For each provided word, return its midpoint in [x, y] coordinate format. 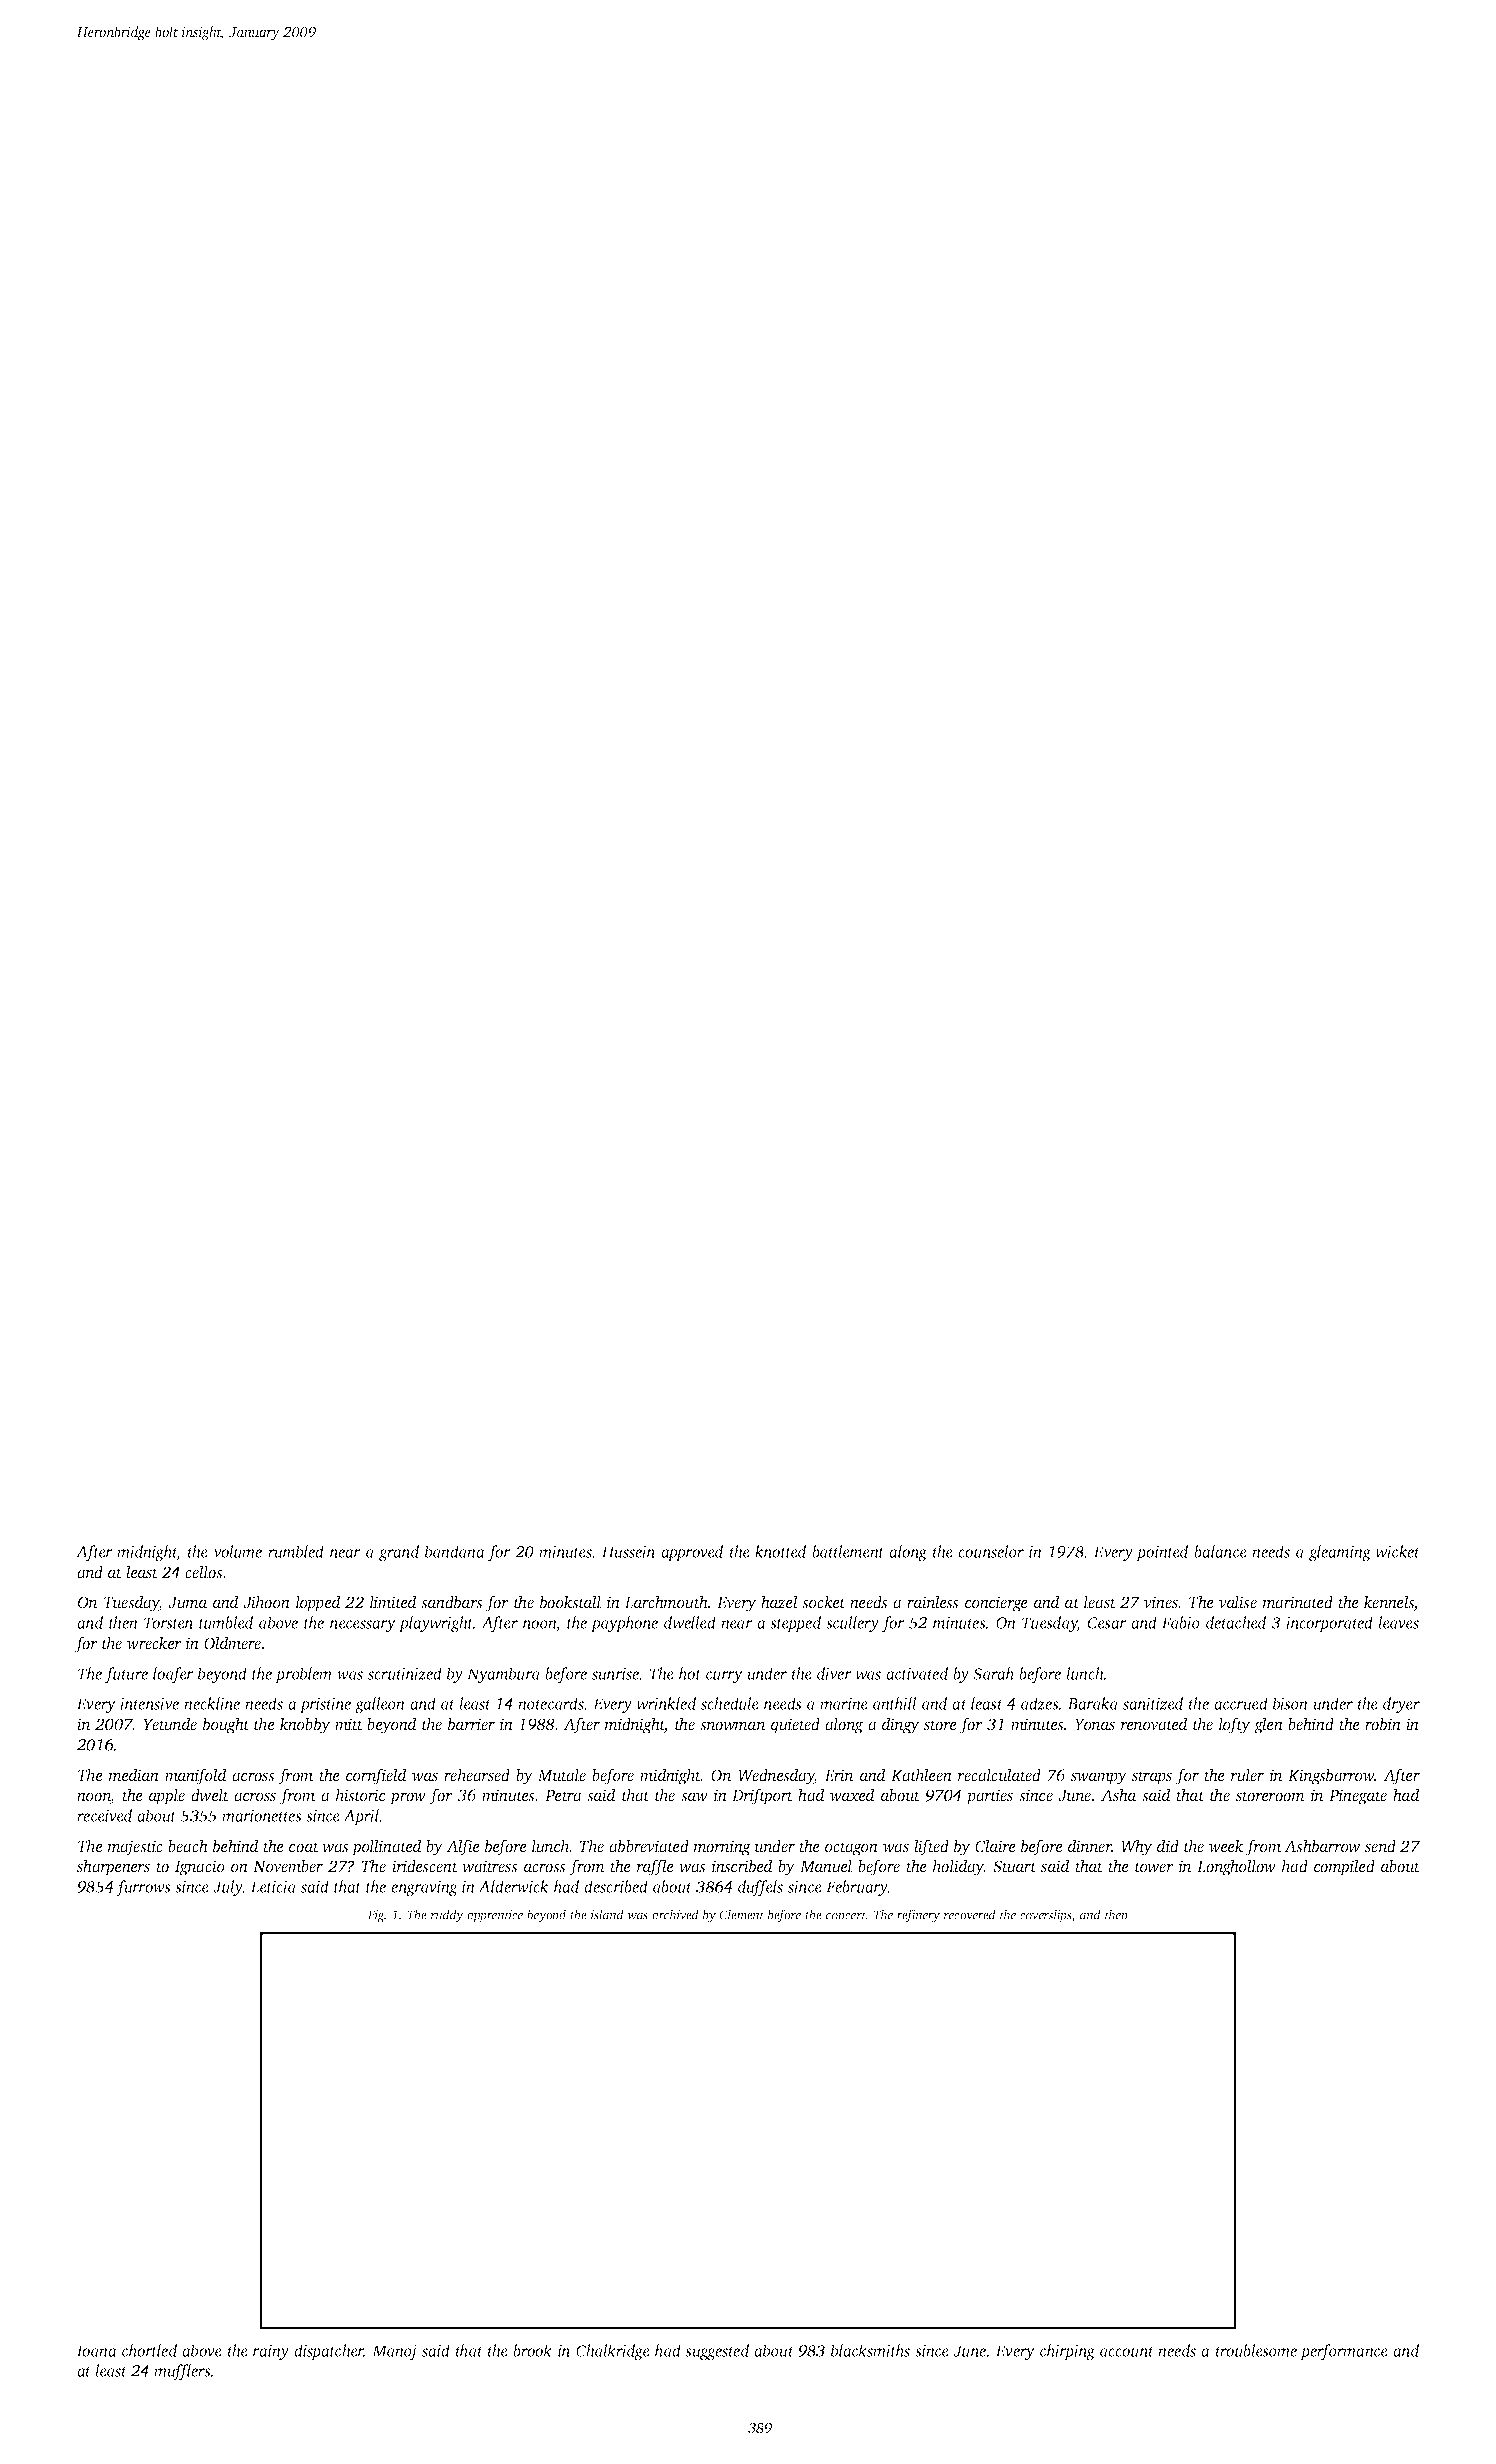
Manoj [394, 2352]
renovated [1154, 1724]
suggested [717, 2352]
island [607, 1914]
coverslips [1046, 1916]
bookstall [570, 1602]
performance [1344, 2352]
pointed [1162, 1553]
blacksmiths [870, 2350]
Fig [376, 1916]
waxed [852, 1795]
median [134, 1775]
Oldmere [232, 1643]
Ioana [96, 2351]
